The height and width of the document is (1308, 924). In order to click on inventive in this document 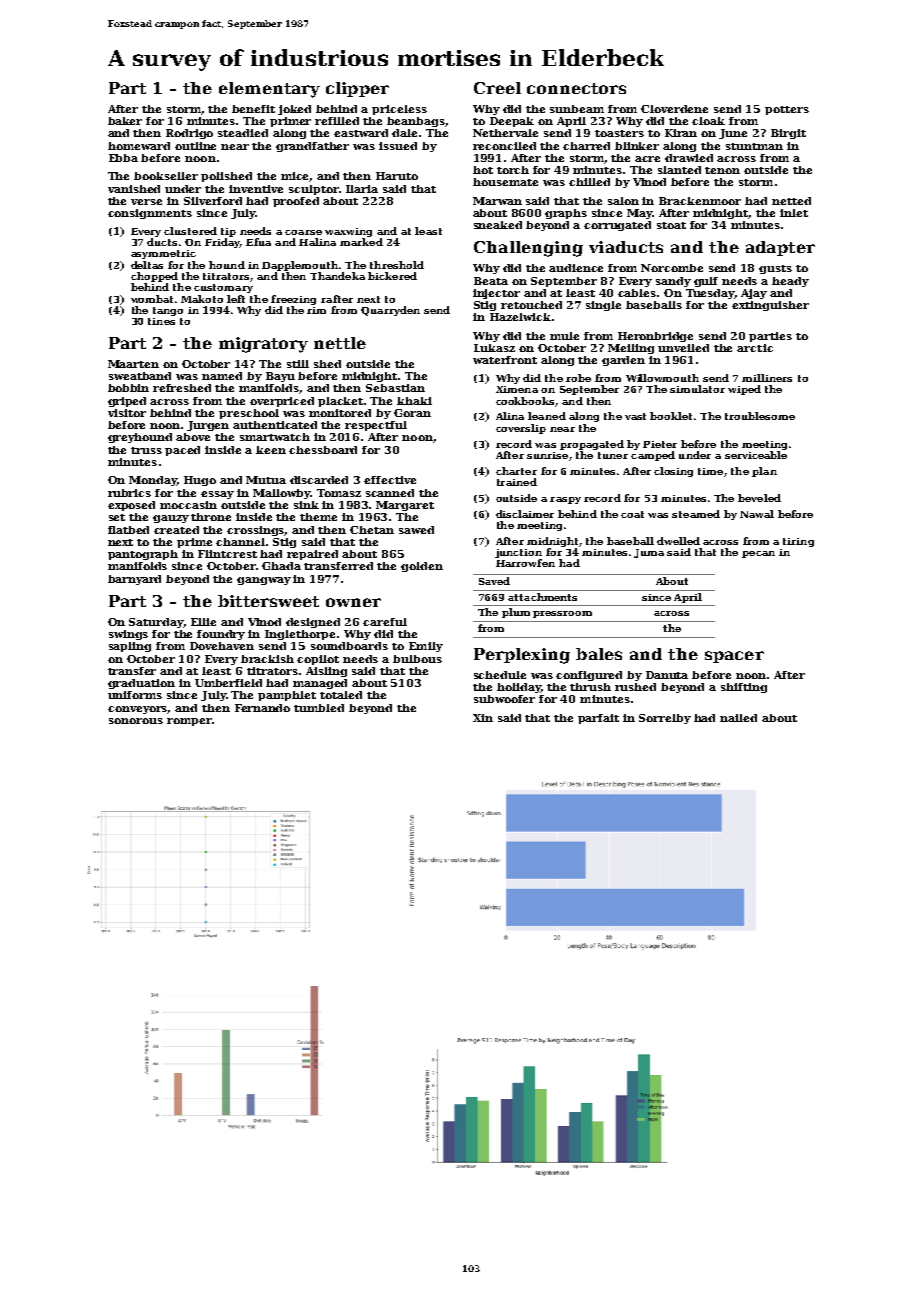, I will do `click(256, 189)`.
